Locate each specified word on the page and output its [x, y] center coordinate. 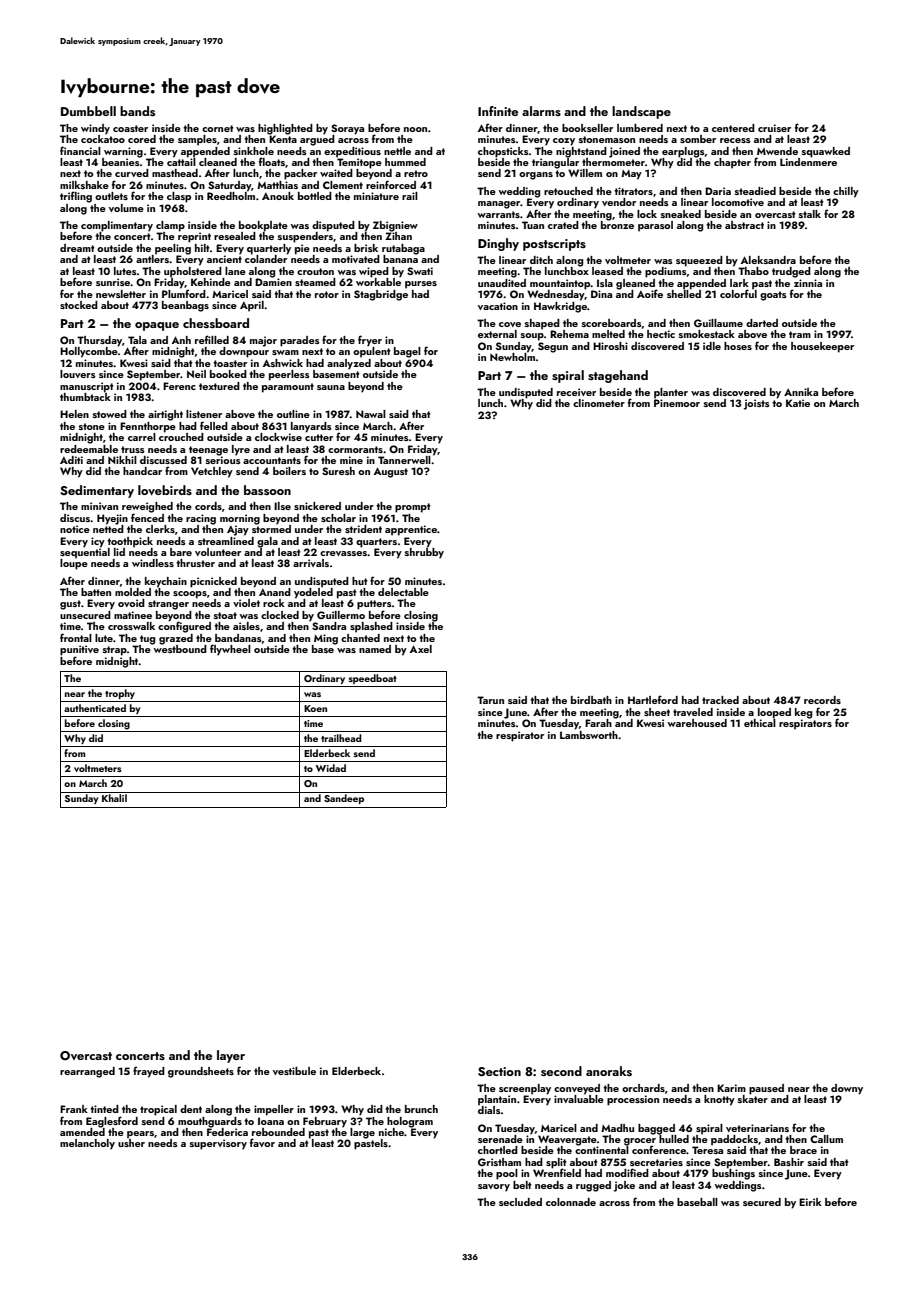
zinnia [808, 283]
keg [803, 713]
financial [80, 150]
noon [415, 129]
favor [262, 1142]
